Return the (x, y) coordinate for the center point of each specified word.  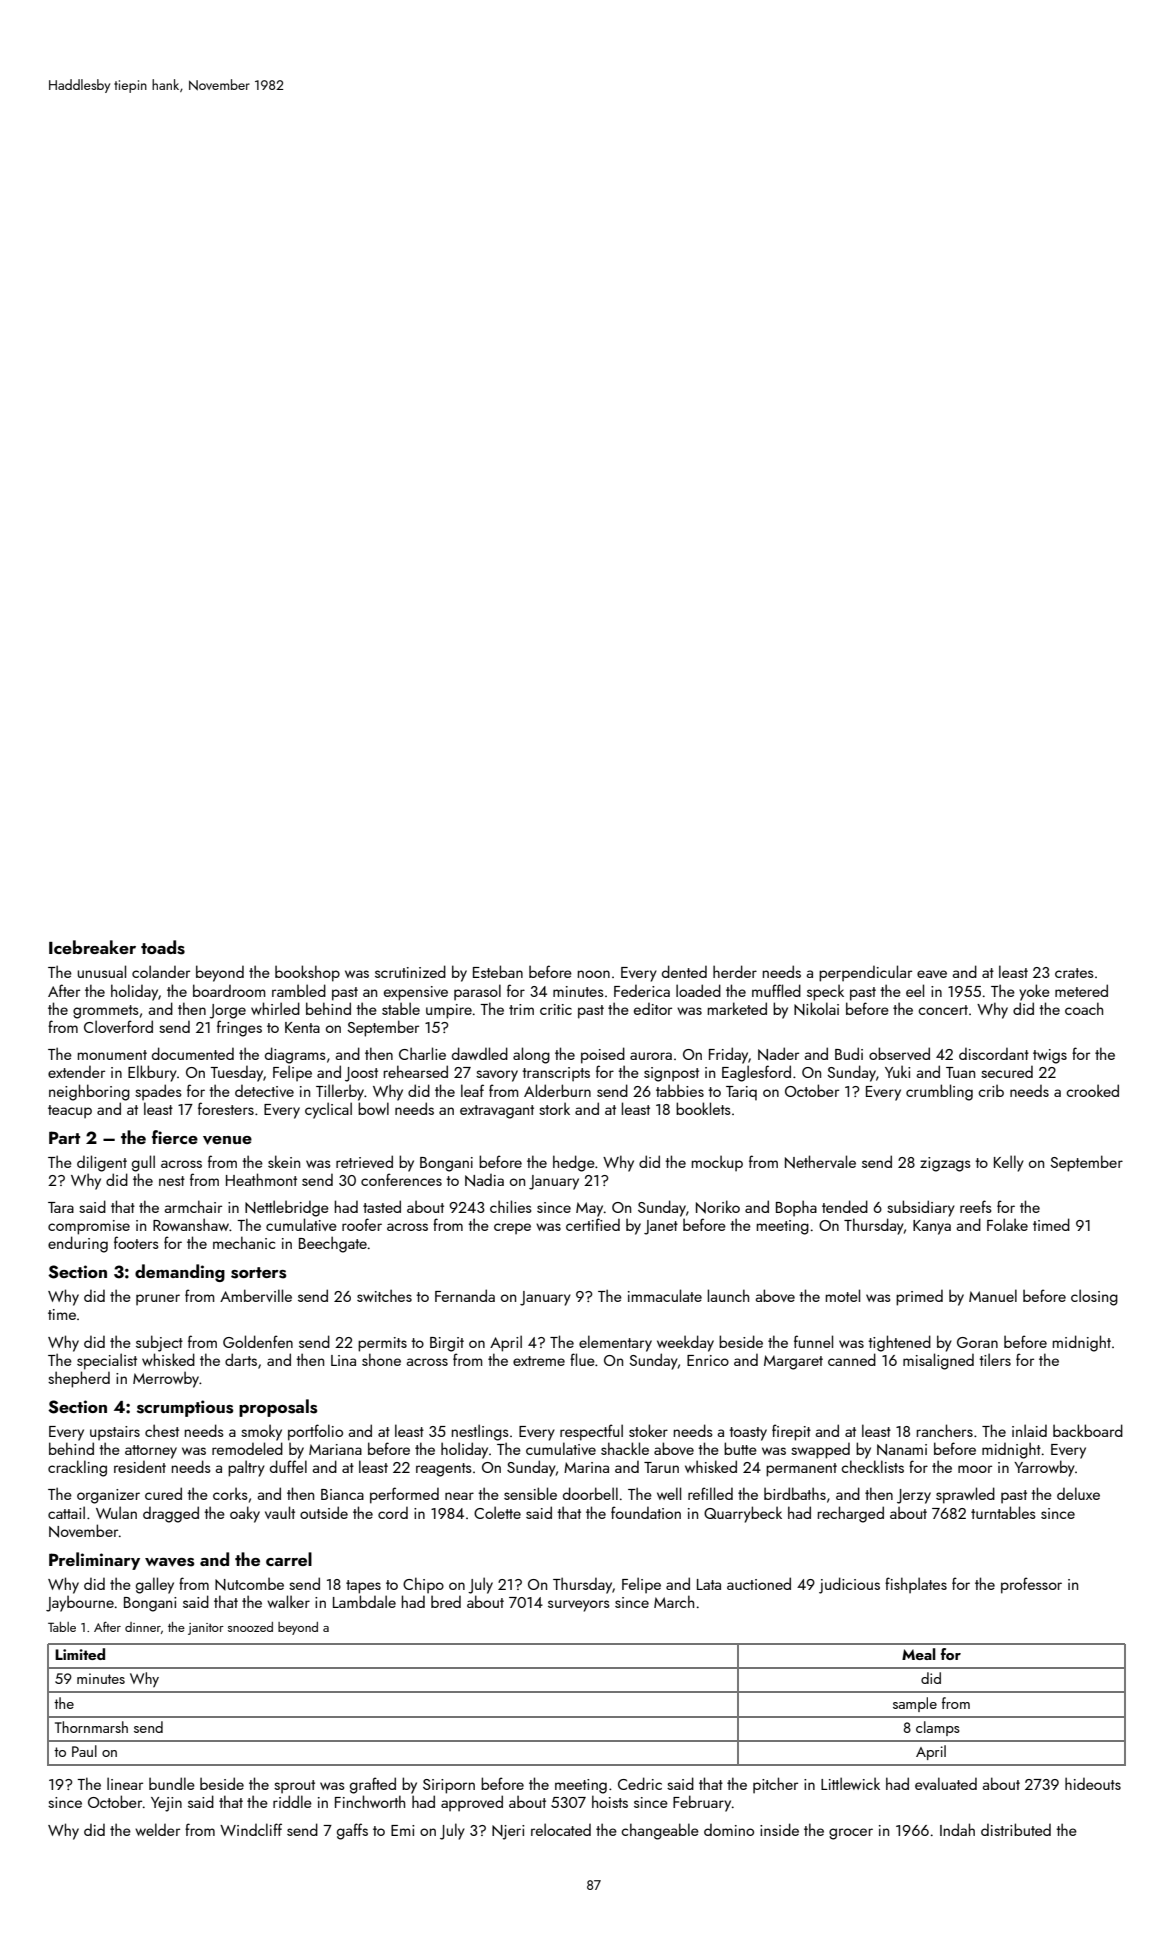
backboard (1088, 1430)
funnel (813, 1341)
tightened (899, 1343)
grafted (373, 1785)
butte (740, 1448)
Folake (1007, 1224)
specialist (107, 1361)
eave (932, 974)
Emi (403, 1830)
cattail (66, 1512)
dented (684, 971)
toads (163, 947)
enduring (78, 1244)
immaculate (665, 1295)
